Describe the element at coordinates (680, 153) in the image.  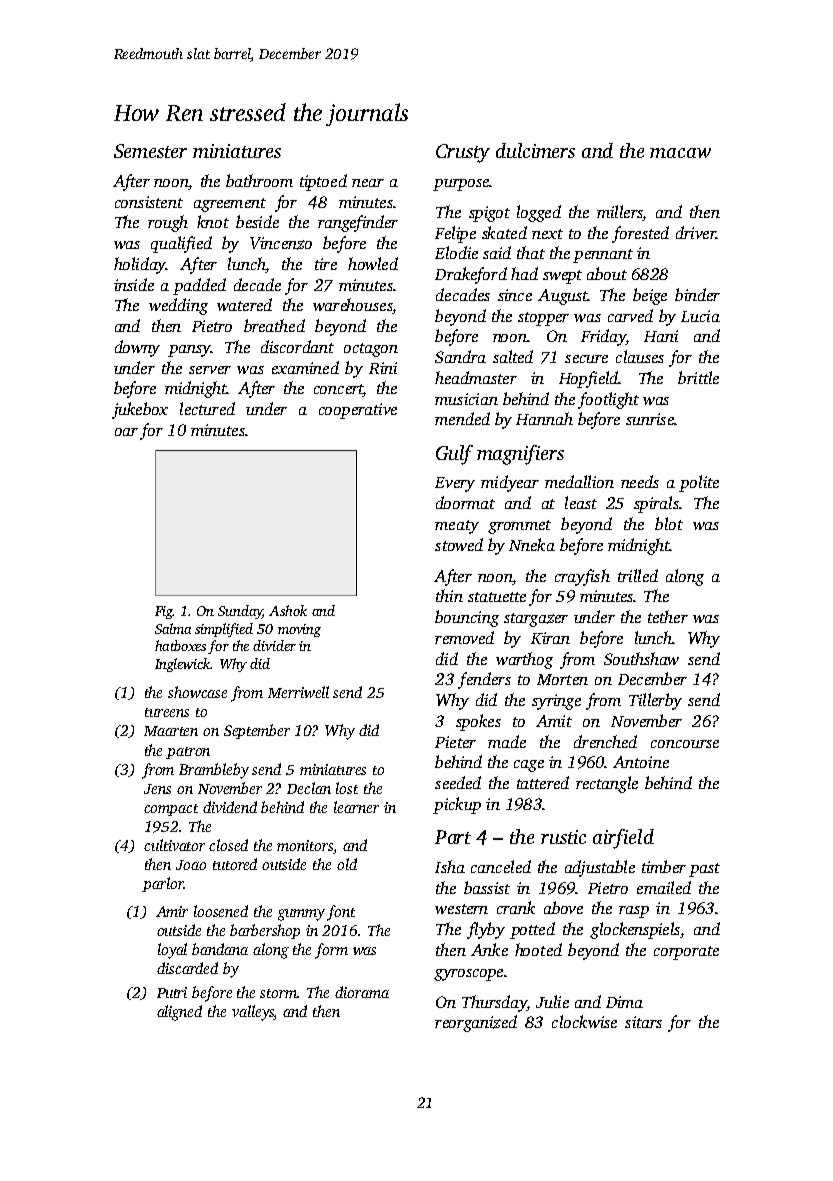
I see `macaw` at that location.
